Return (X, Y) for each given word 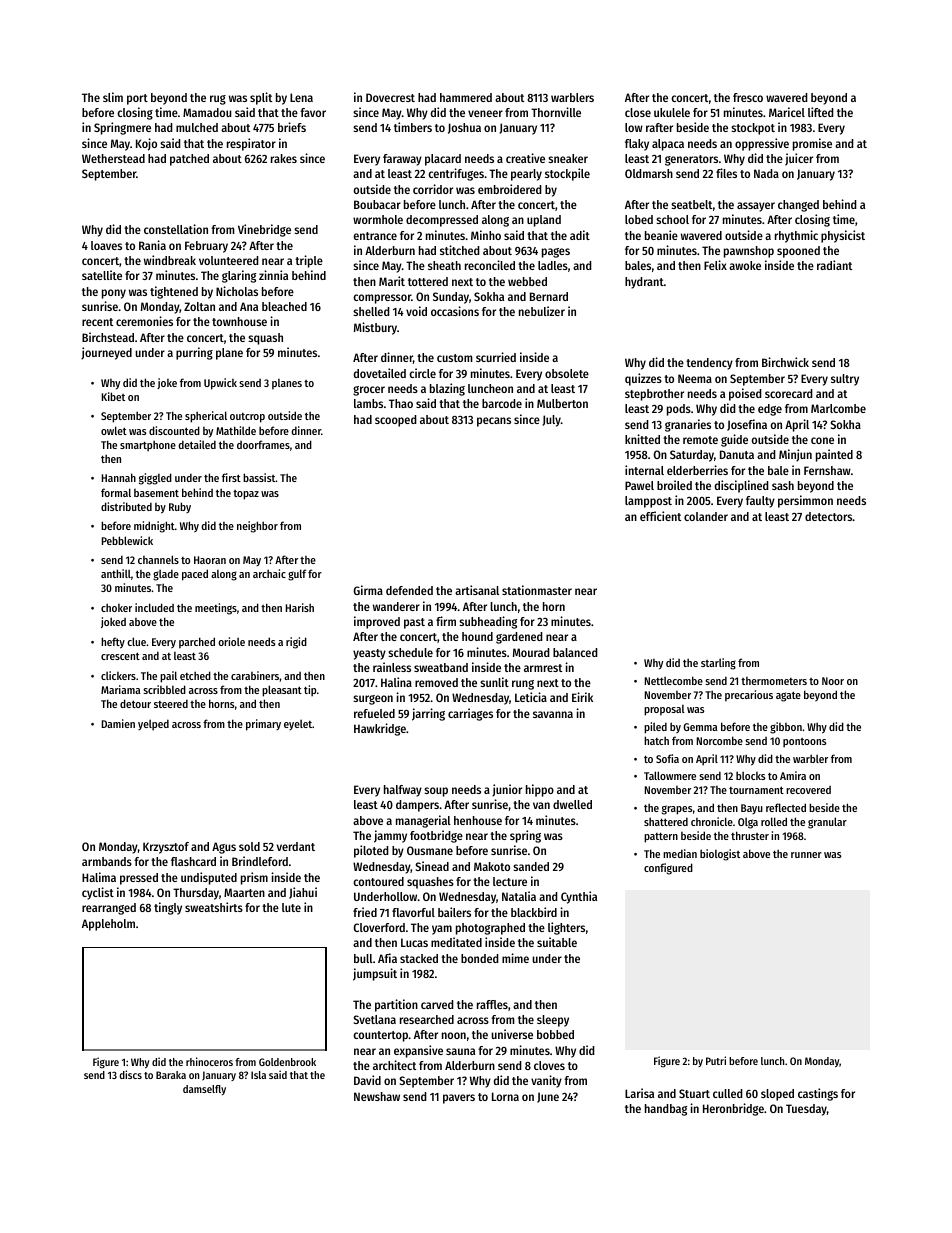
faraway (402, 160)
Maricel (787, 112)
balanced (575, 652)
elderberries (697, 470)
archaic (269, 573)
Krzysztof (166, 848)
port (137, 99)
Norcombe (720, 740)
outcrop (247, 418)
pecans (494, 422)
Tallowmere (670, 775)
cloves (549, 1065)
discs (130, 1074)
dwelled (572, 804)
